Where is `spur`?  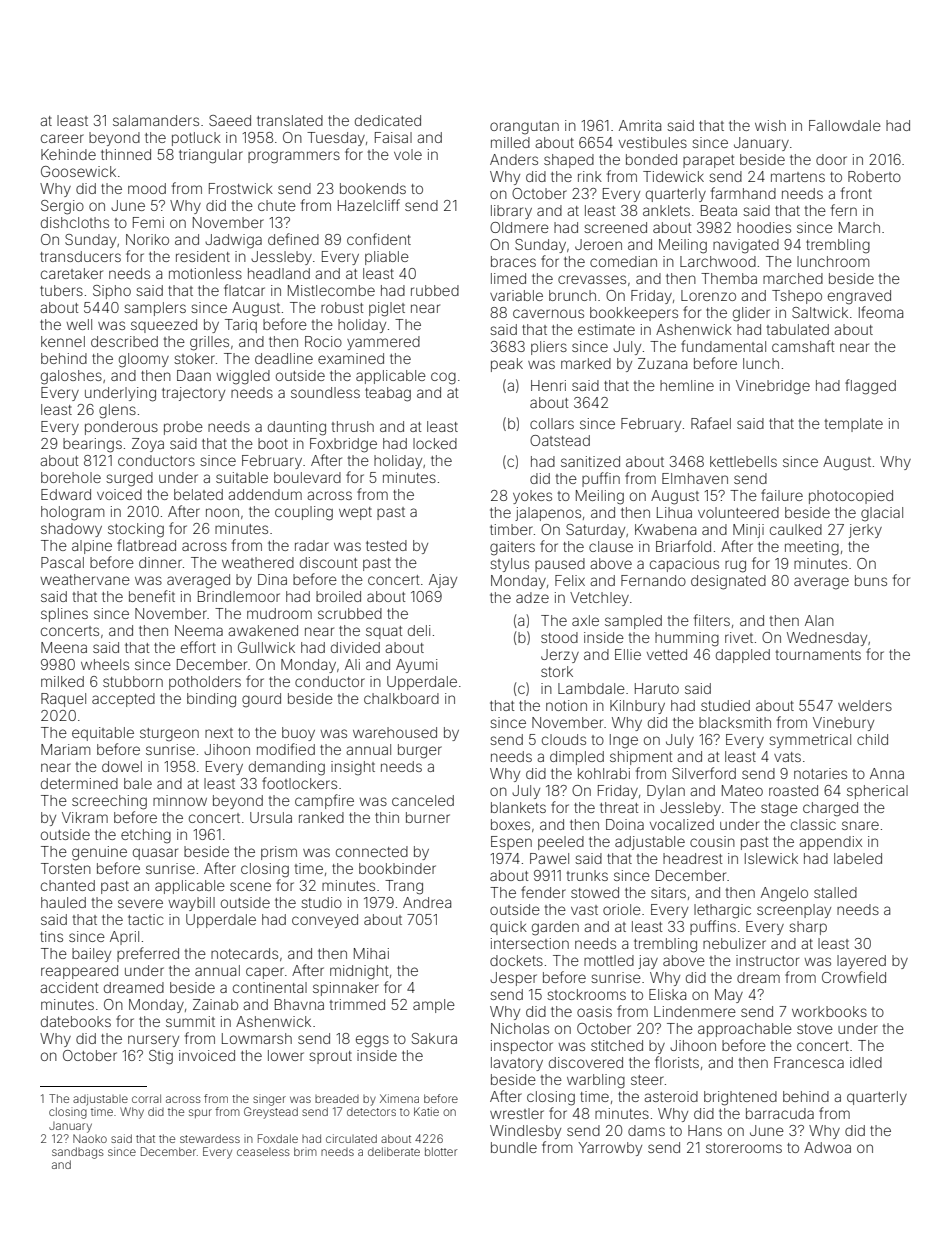
spur is located at coordinates (200, 1113).
